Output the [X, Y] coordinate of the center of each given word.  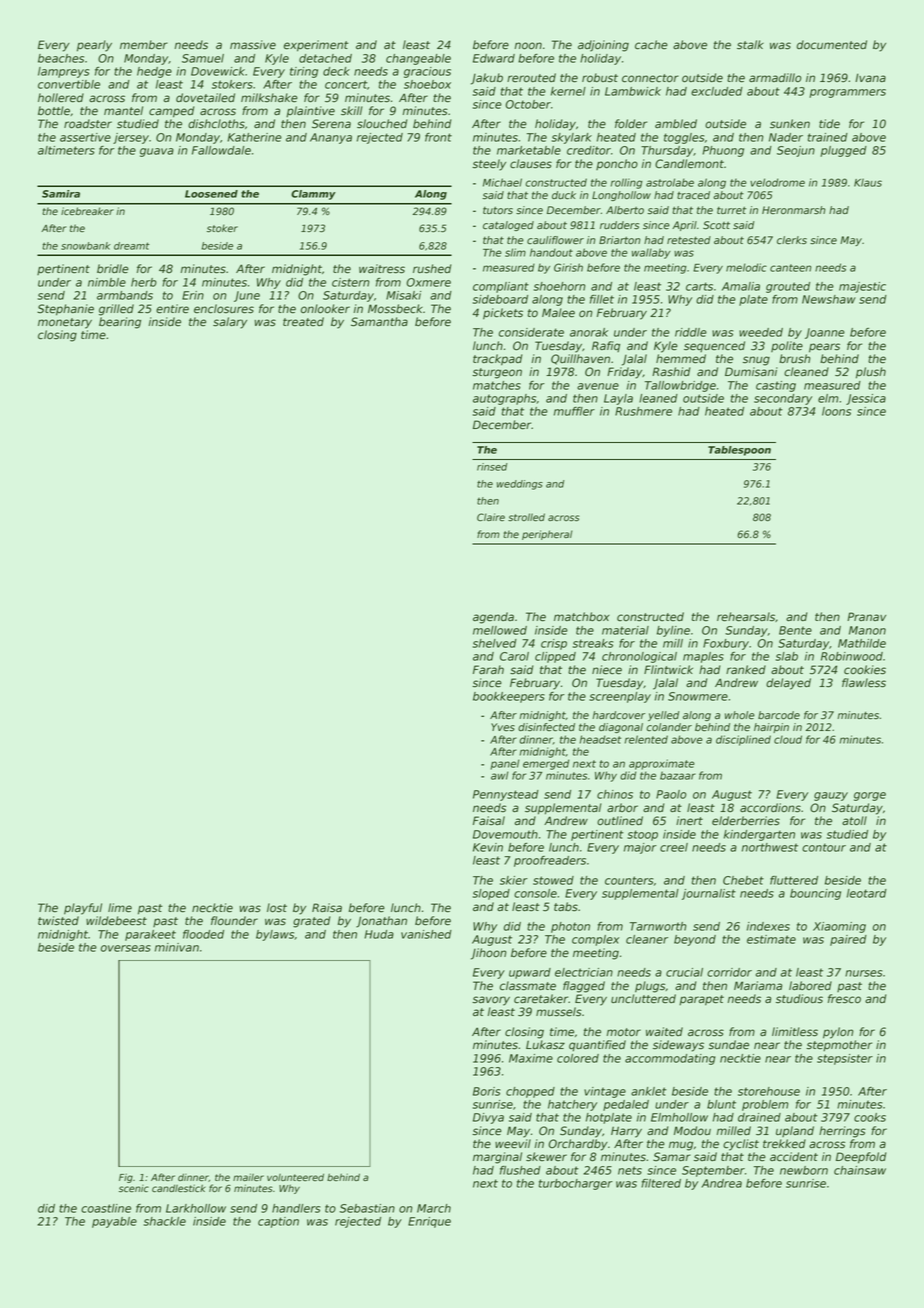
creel [674, 847]
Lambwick [633, 91]
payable [114, 1222]
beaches [61, 58]
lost [277, 908]
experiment [316, 46]
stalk [750, 45]
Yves [503, 727]
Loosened [211, 194]
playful [83, 909]
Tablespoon [739, 451]
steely [489, 165]
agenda [493, 618]
